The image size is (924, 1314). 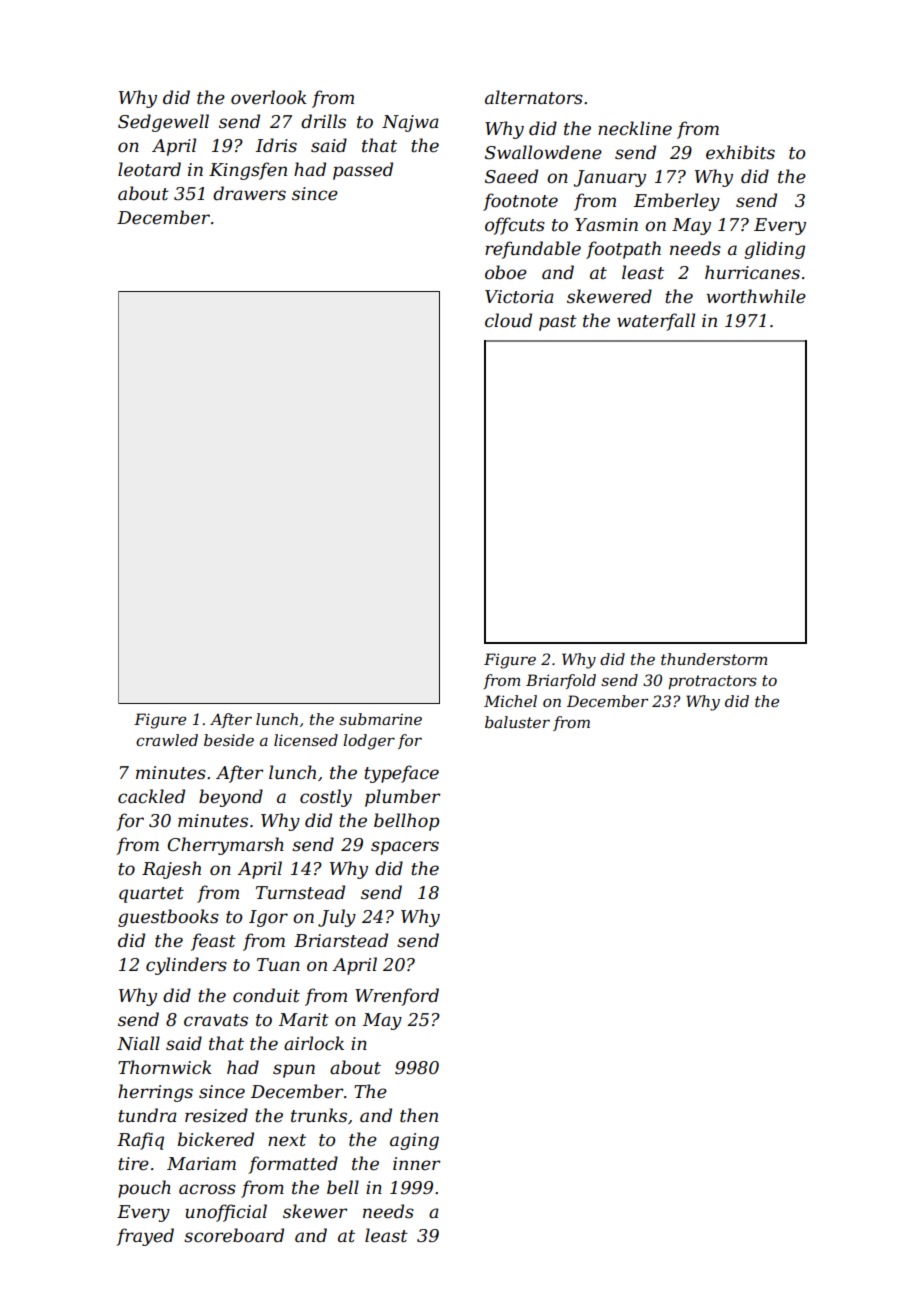 What do you see at coordinates (216, 1139) in the screenshot?
I see `bickered` at bounding box center [216, 1139].
